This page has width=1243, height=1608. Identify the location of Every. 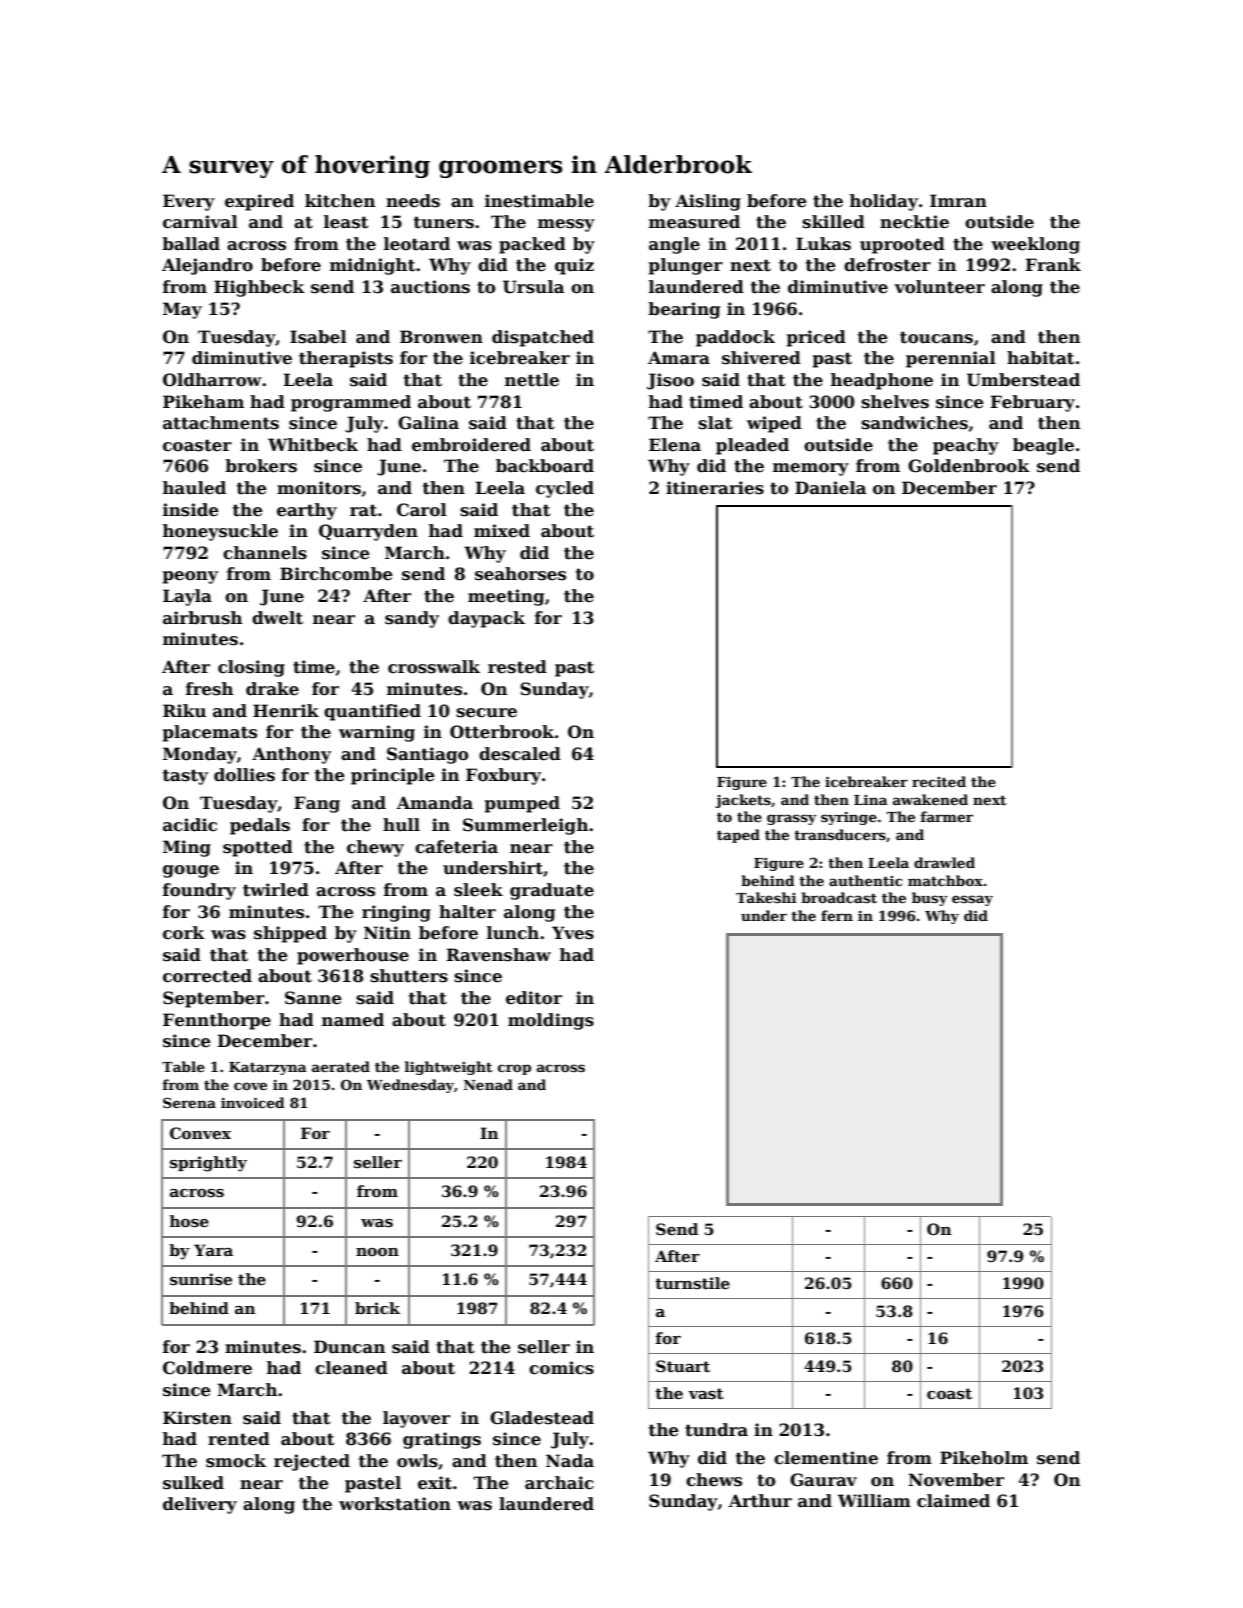
(189, 202).
